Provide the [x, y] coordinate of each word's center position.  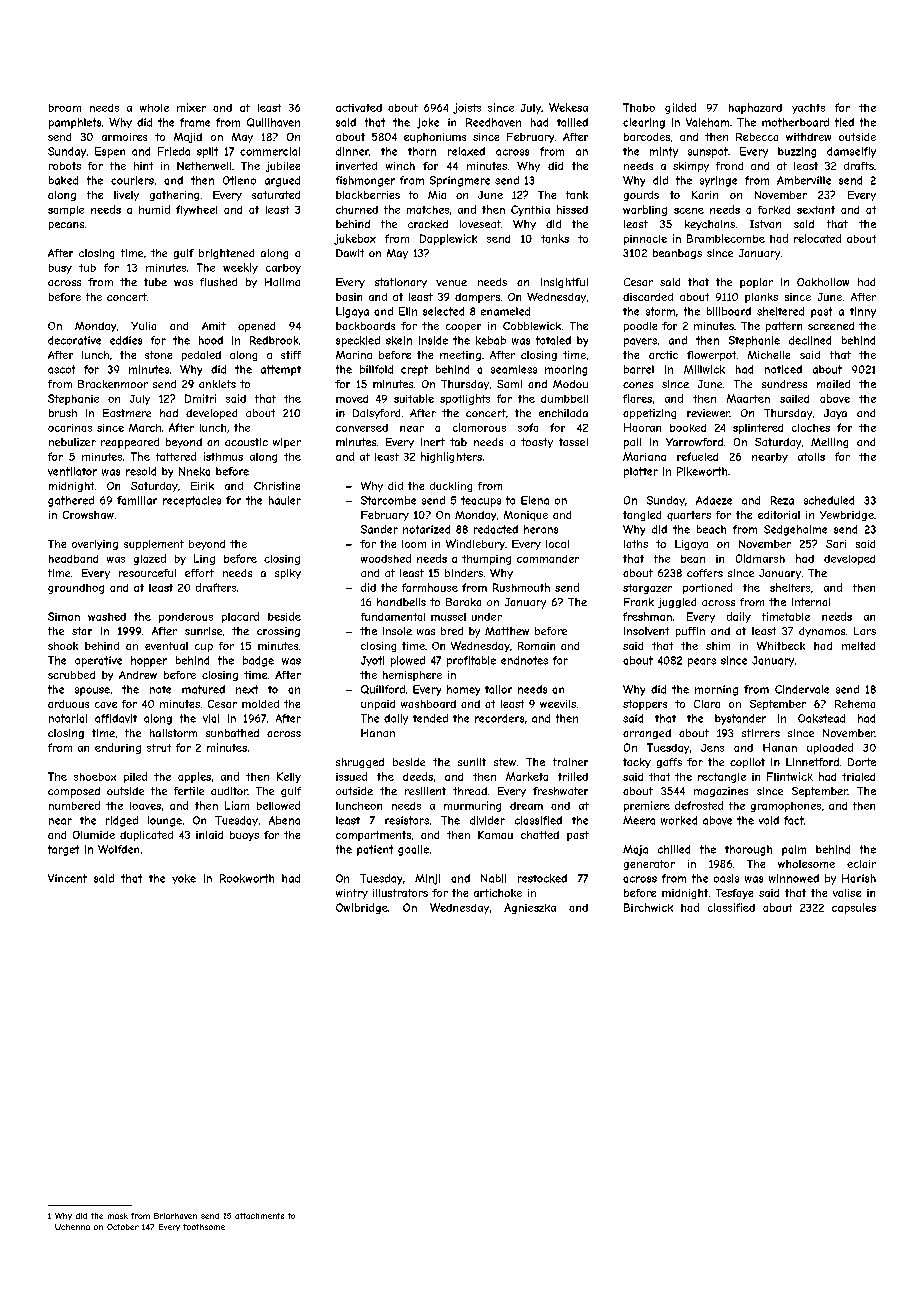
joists [467, 108]
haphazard [755, 108]
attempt [281, 370]
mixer [191, 107]
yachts [808, 109]
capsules [854, 908]
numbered [74, 805]
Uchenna [72, 1227]
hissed [572, 209]
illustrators [400, 893]
